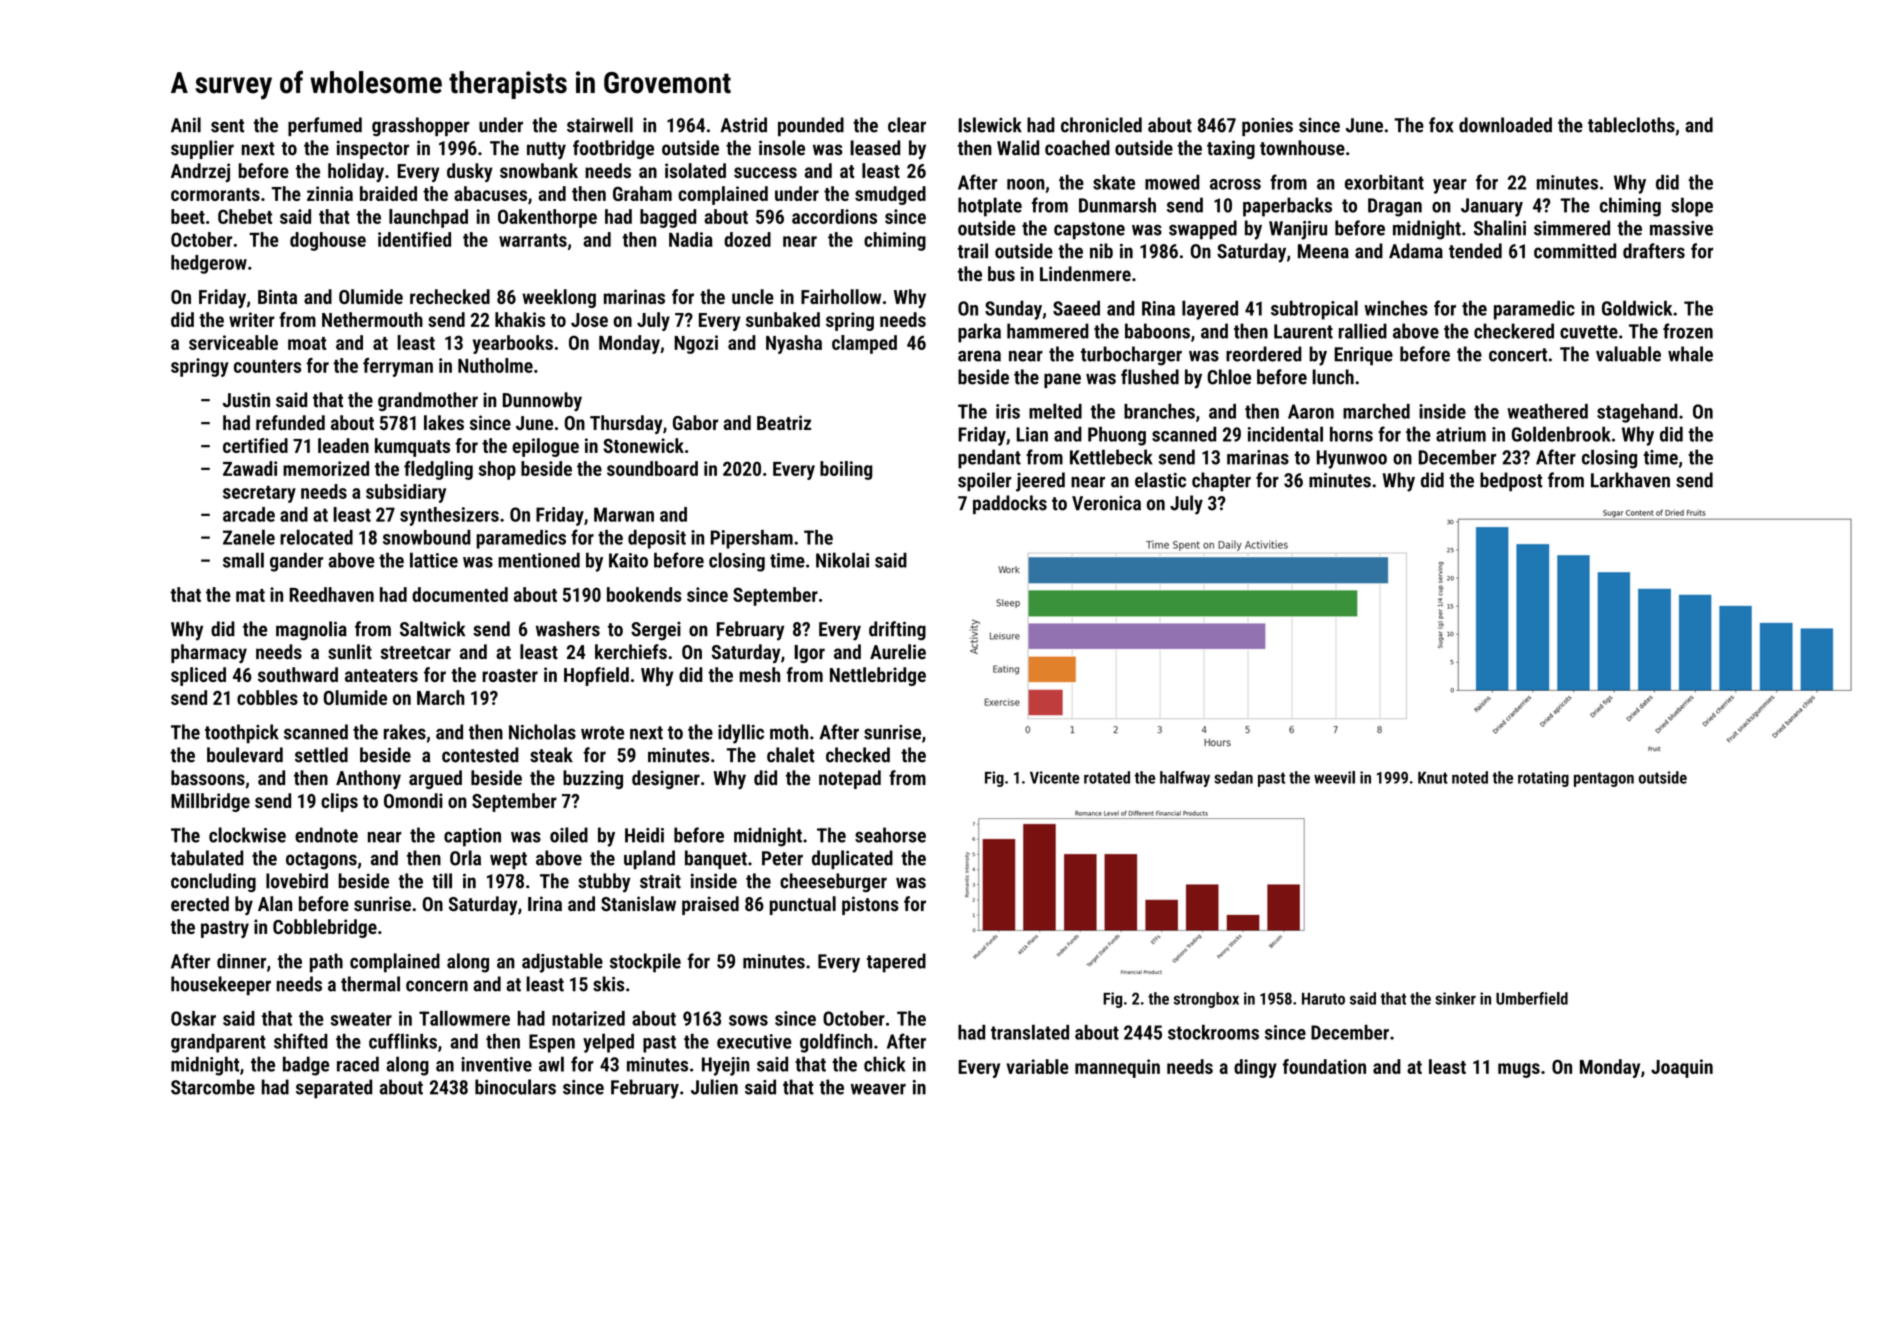  Describe the element at coordinates (1010, 504) in the image. I see `paddocks` at that location.
